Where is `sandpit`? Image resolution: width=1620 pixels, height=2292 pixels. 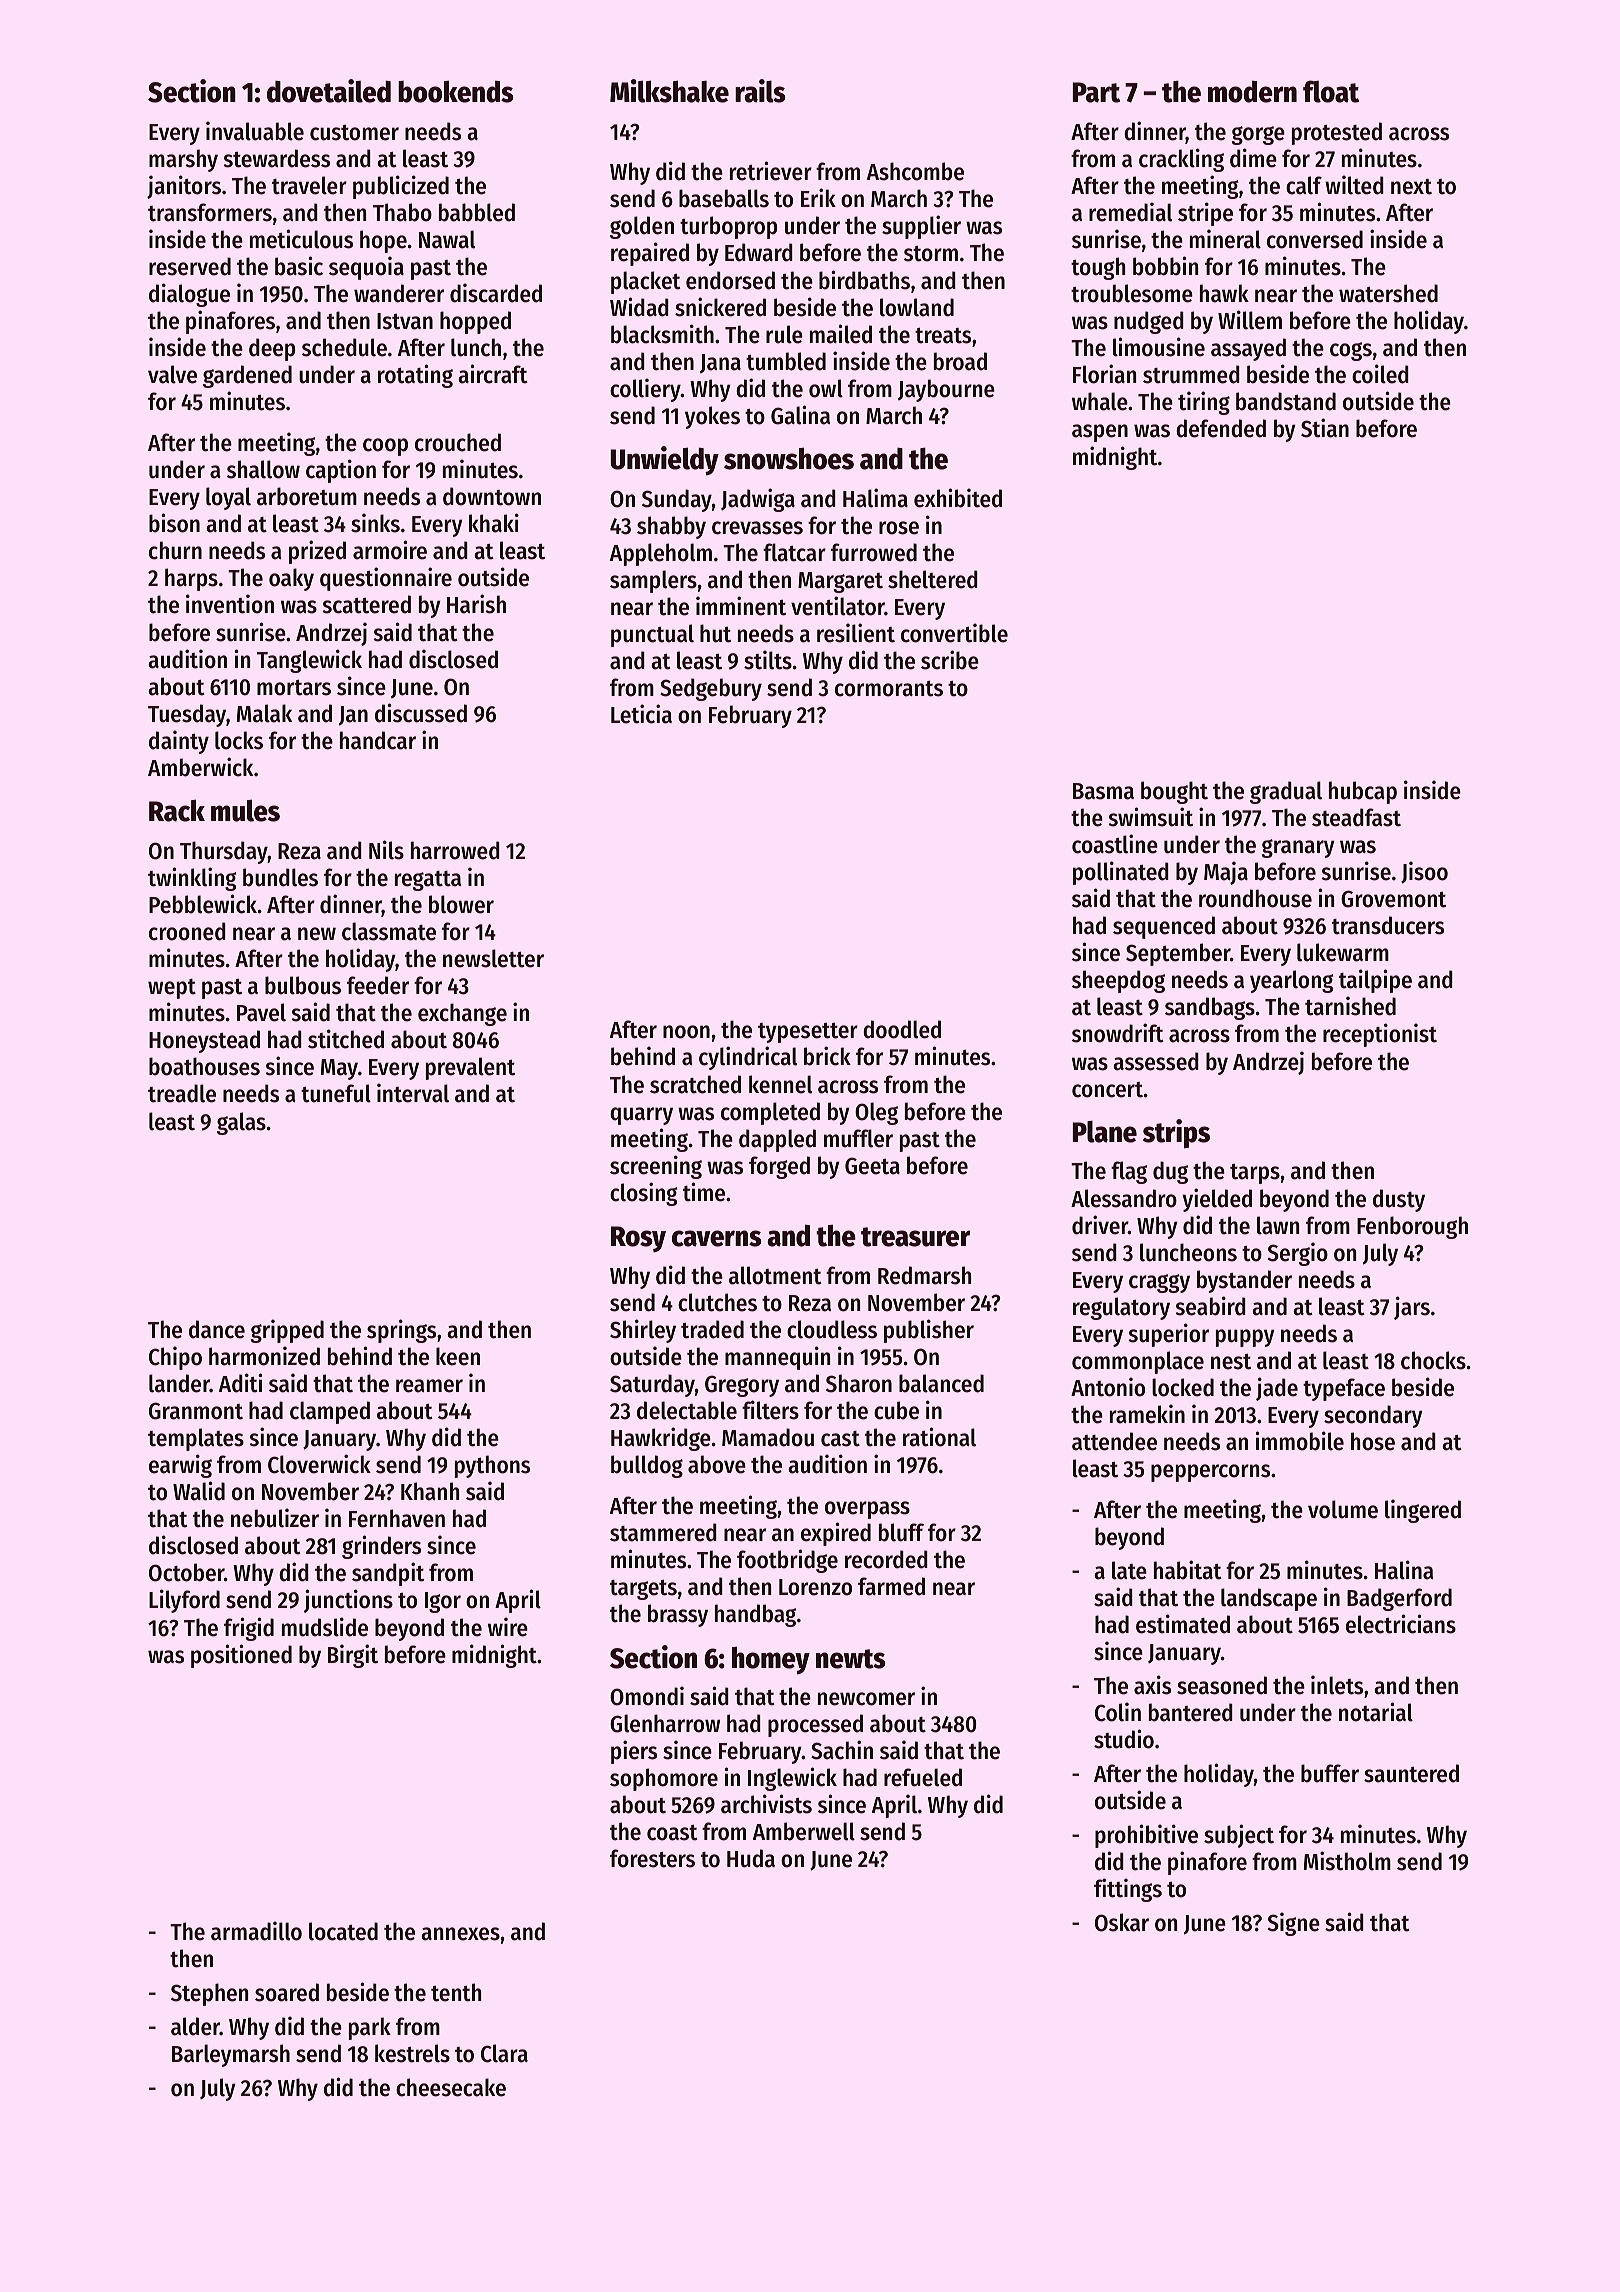 sandpit is located at coordinates (388, 1574).
